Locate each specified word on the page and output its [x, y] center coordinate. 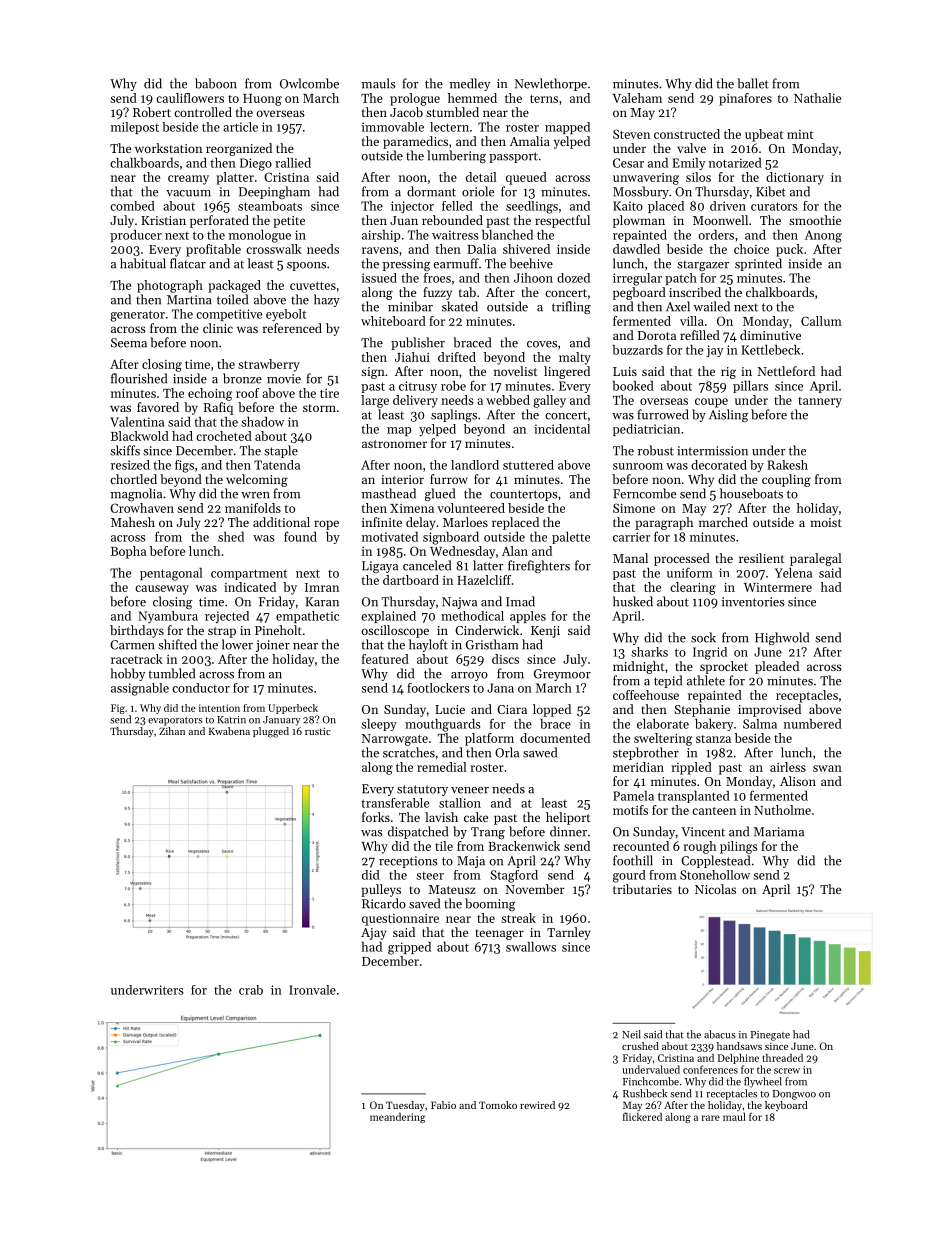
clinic [218, 328]
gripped [409, 948]
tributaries [642, 889]
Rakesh [787, 465]
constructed [687, 134]
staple [281, 451]
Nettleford [786, 371]
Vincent [703, 832]
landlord [475, 465]
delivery [415, 401]
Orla [507, 752]
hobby [127, 674]
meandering [397, 1118]
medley [470, 84]
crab [251, 990]
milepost [135, 128]
